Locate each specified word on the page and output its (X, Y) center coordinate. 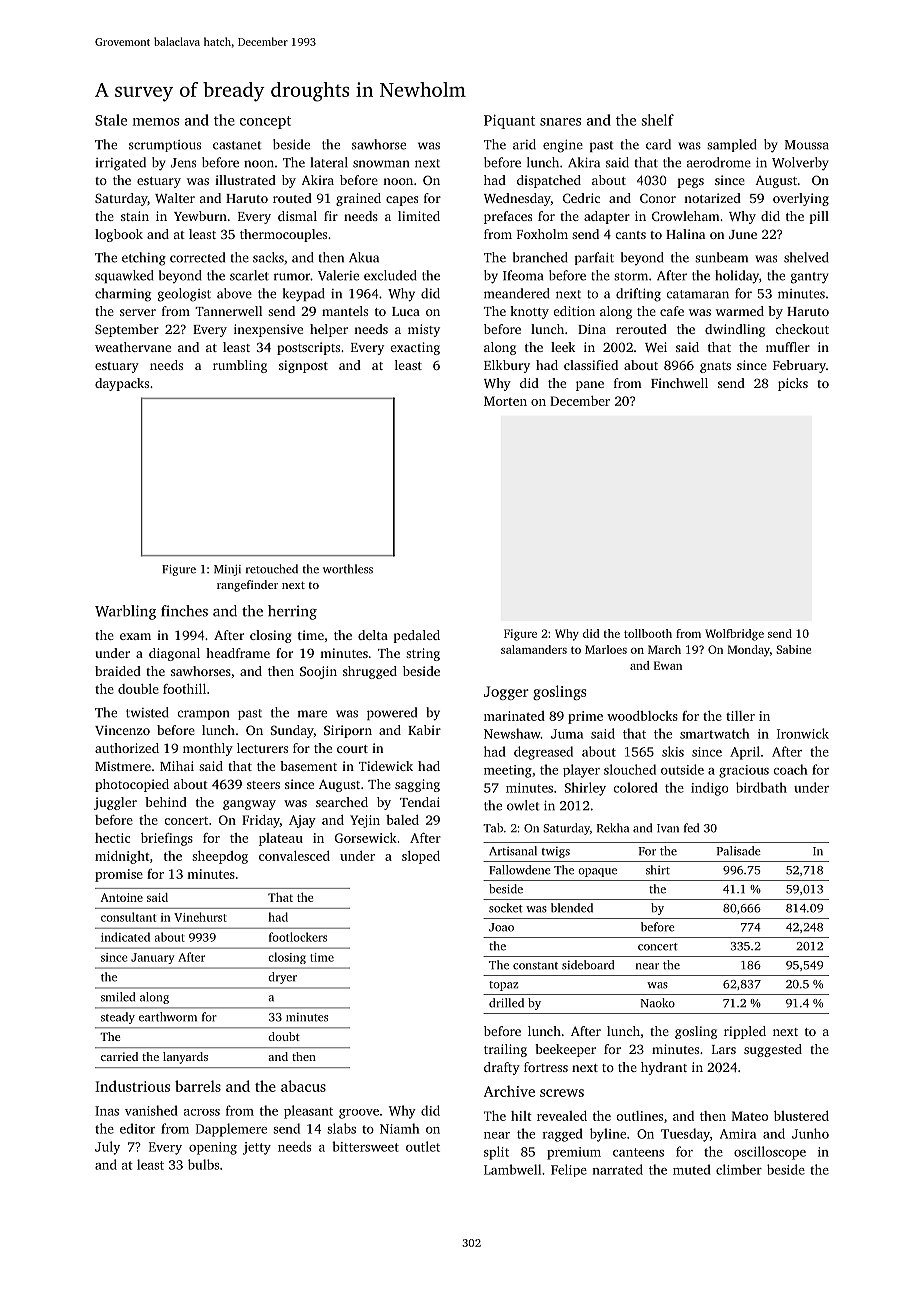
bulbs (203, 1164)
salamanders (534, 649)
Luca (406, 311)
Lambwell (512, 1169)
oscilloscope (770, 1153)
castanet (237, 145)
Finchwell (679, 383)
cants (631, 235)
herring (292, 612)
